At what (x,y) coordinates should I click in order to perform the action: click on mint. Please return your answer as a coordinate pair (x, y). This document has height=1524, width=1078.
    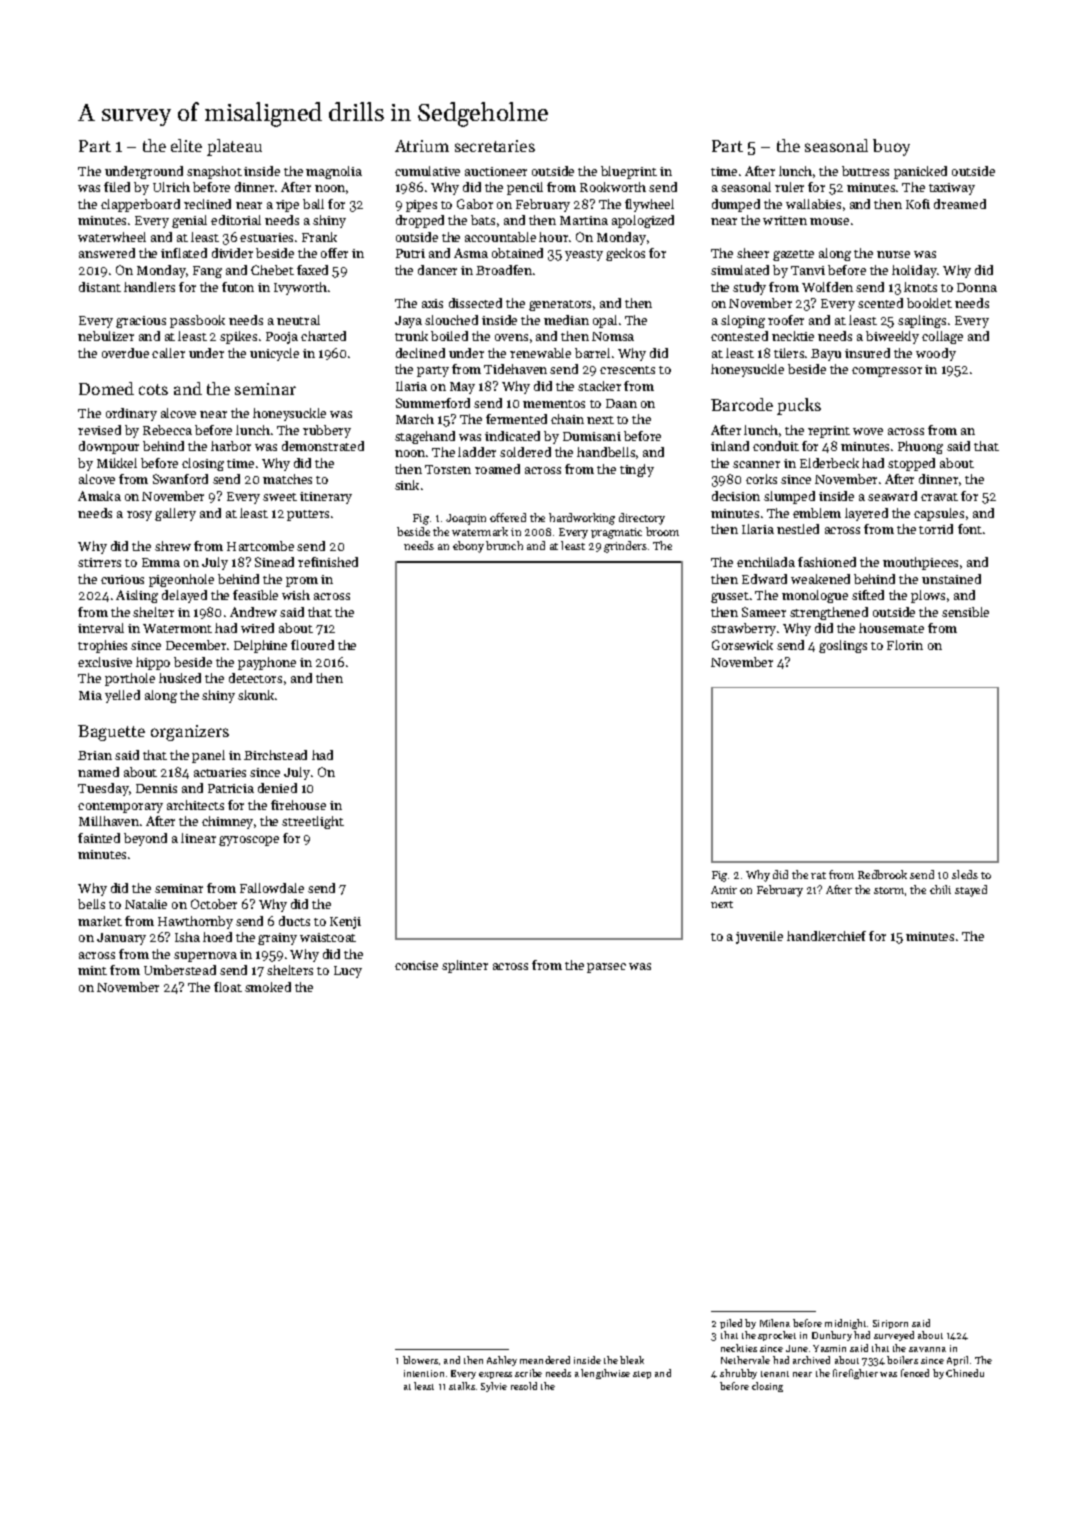
    Looking at the image, I should click on (92, 970).
